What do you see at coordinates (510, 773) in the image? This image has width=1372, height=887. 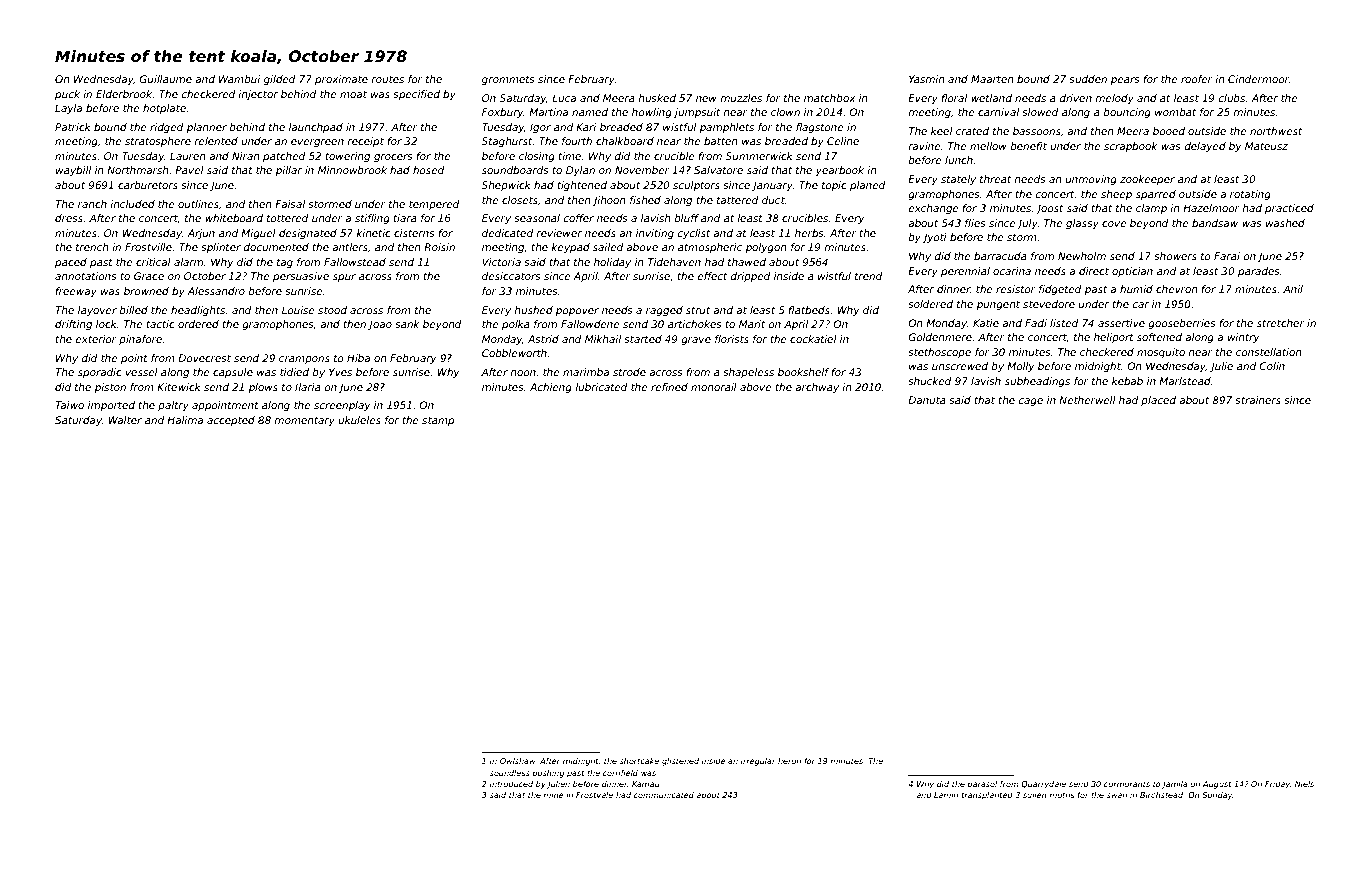 I see `soundless` at bounding box center [510, 773].
